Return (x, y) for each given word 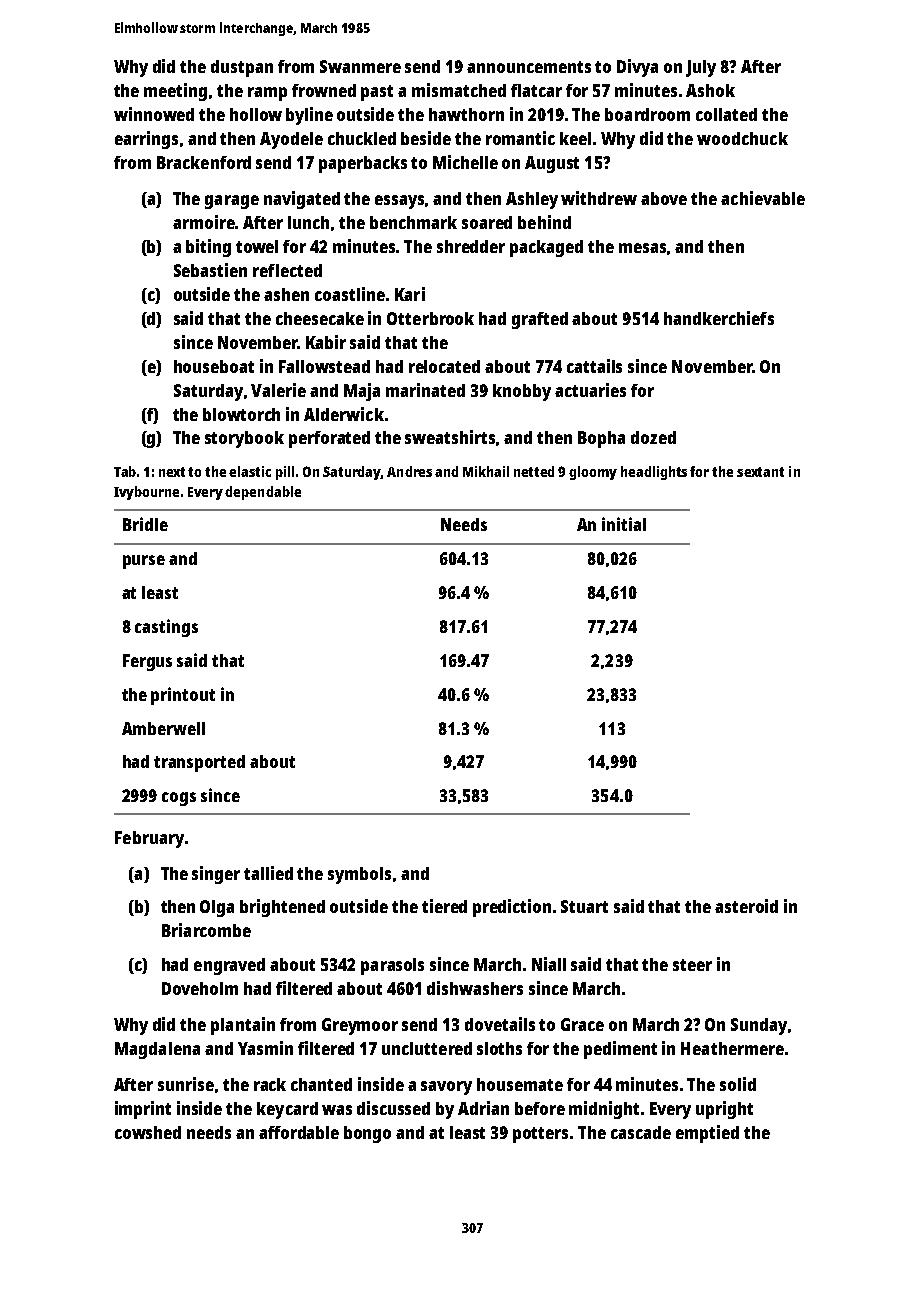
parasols (392, 966)
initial (624, 524)
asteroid (746, 906)
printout (183, 696)
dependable (263, 493)
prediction (512, 908)
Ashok (710, 90)
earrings (146, 140)
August (552, 164)
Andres (409, 471)
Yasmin (265, 1048)
